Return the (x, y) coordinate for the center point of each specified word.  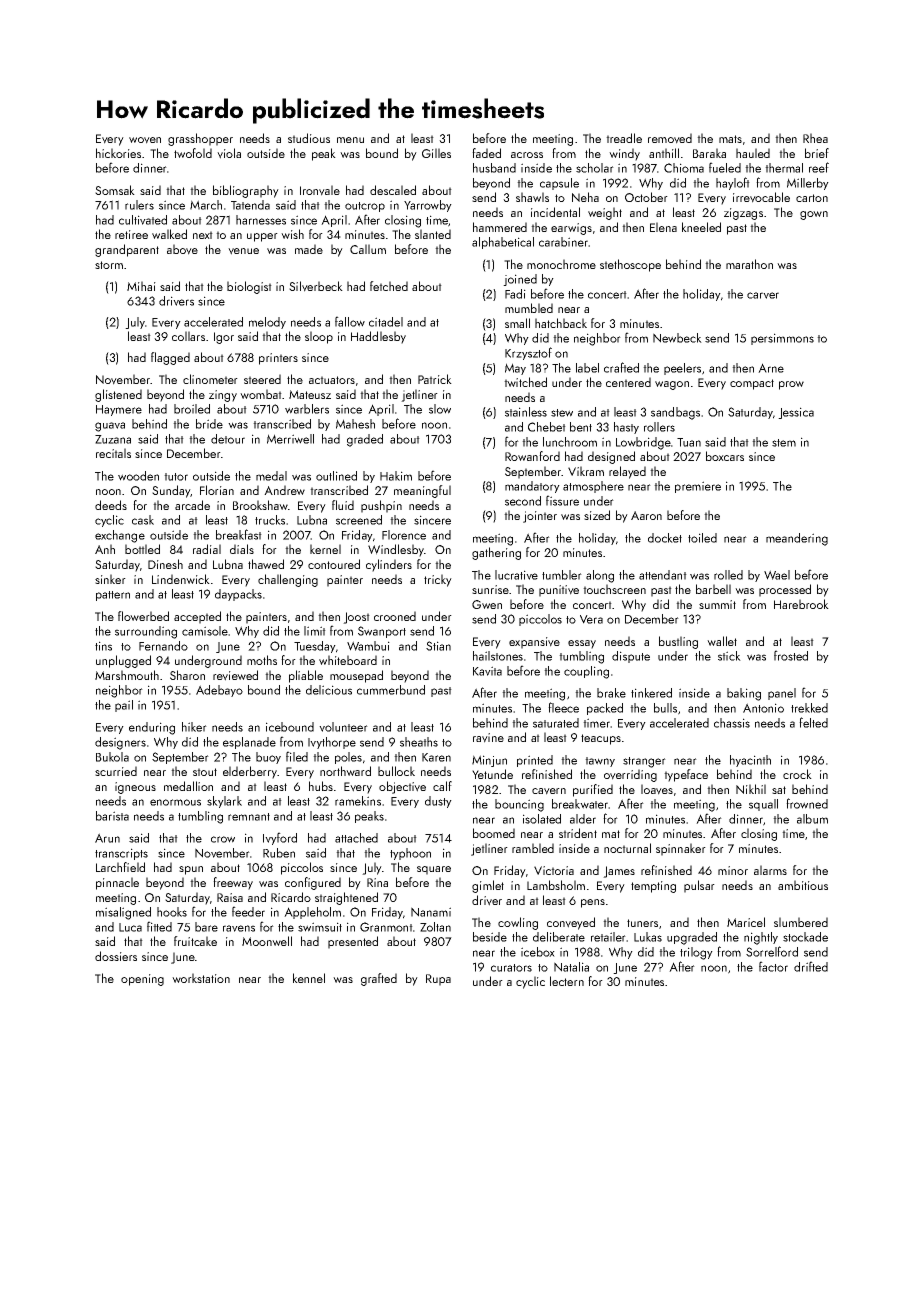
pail (124, 706)
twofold (193, 153)
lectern (567, 981)
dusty (438, 802)
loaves (657, 789)
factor (773, 966)
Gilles (436, 153)
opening (142, 980)
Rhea (815, 138)
